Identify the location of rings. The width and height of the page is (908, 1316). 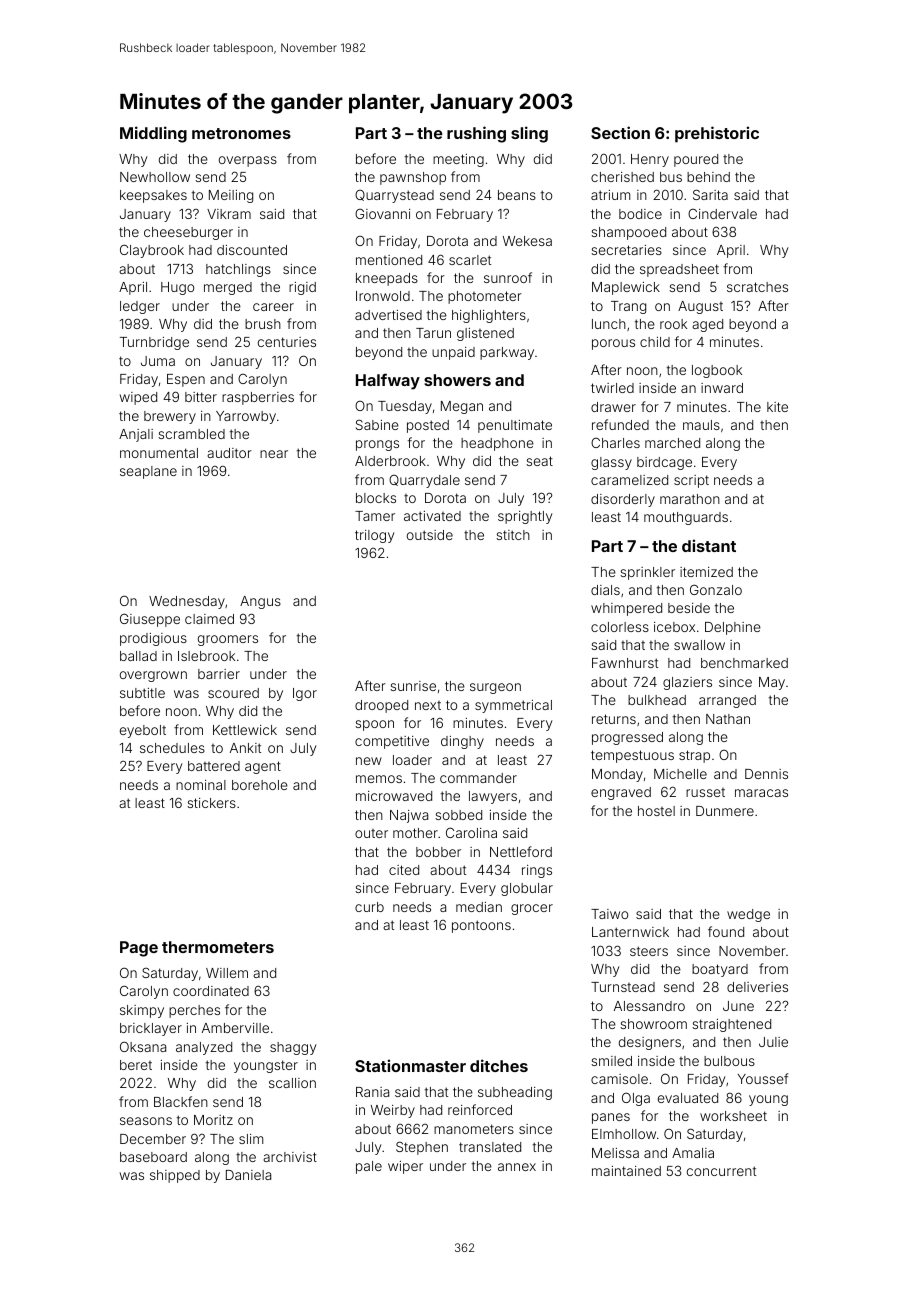
(537, 871).
